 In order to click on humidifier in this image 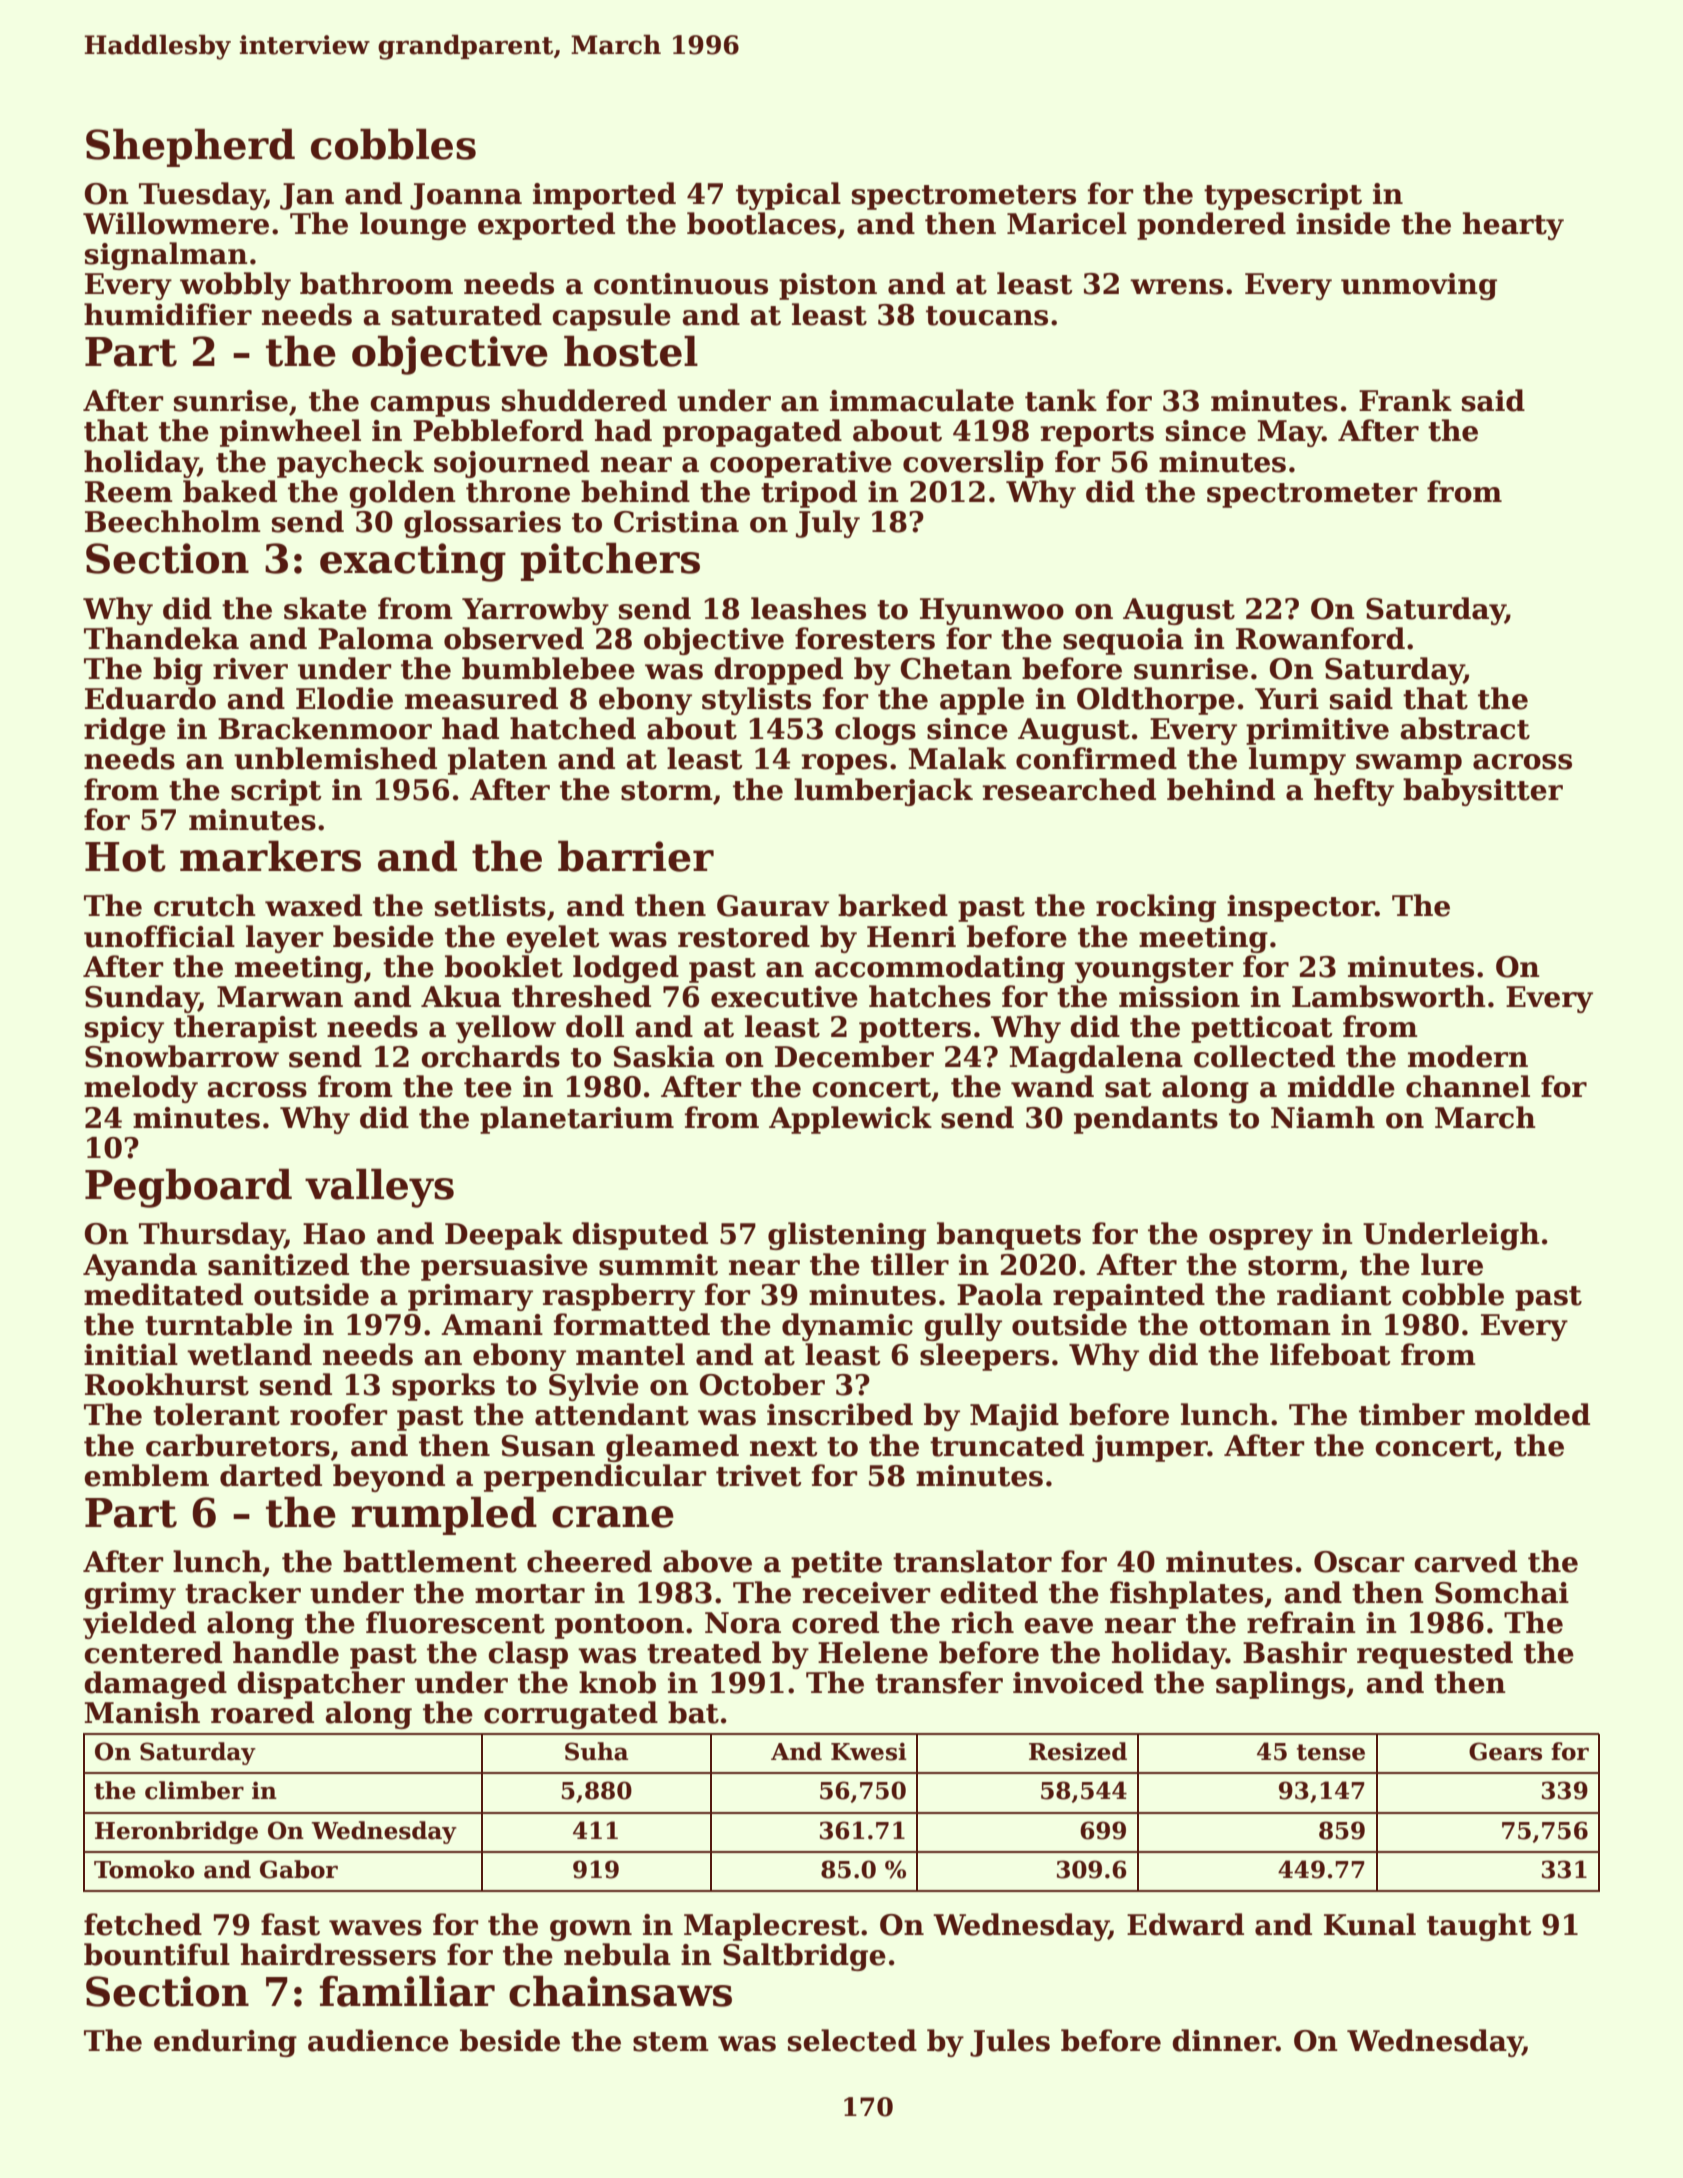, I will do `click(168, 314)`.
